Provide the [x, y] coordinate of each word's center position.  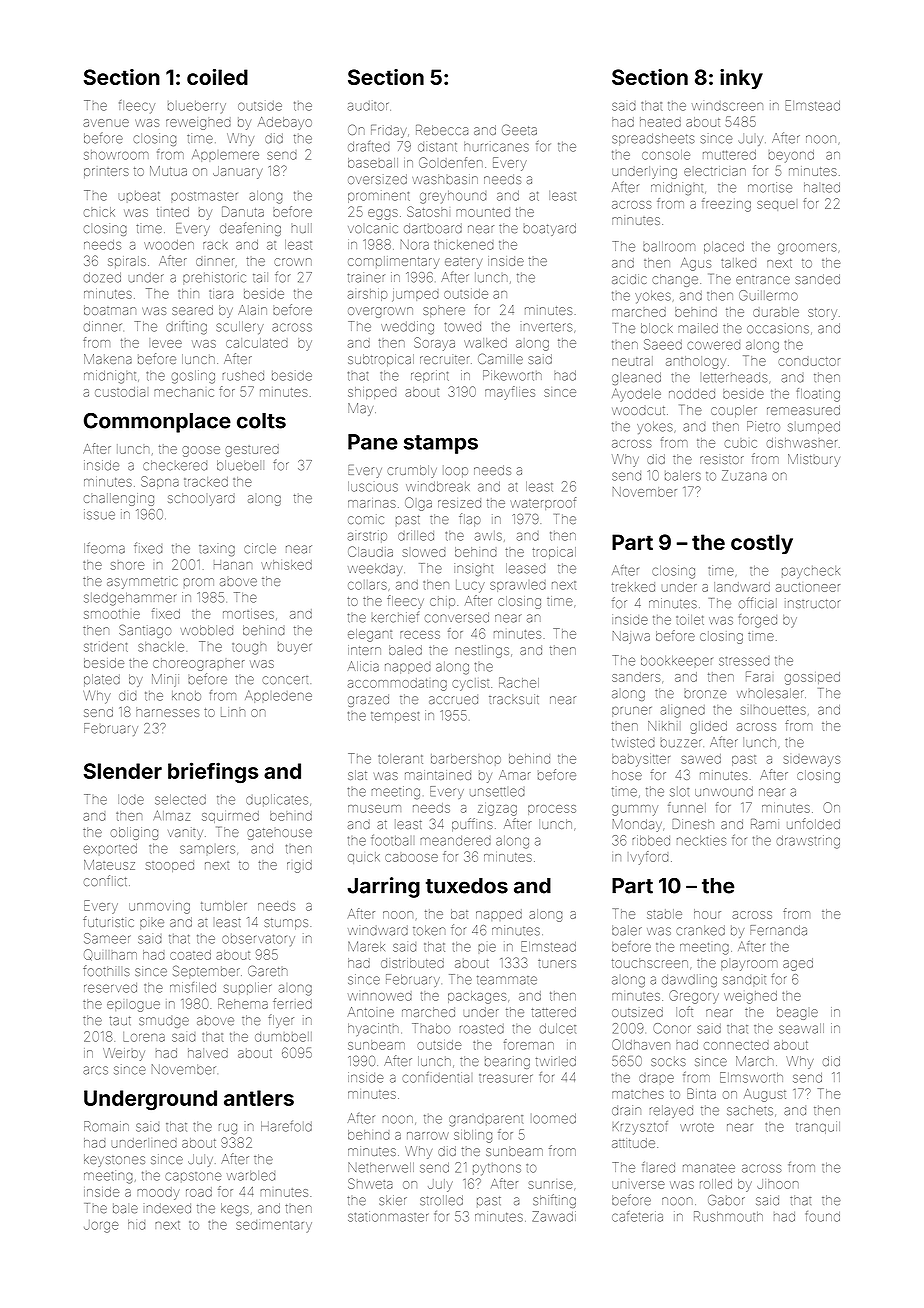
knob [186, 696]
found [823, 1216]
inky [741, 79]
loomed [554, 1118]
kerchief [395, 617]
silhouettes [773, 710]
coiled [217, 77]
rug [228, 1129]
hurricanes [496, 147]
